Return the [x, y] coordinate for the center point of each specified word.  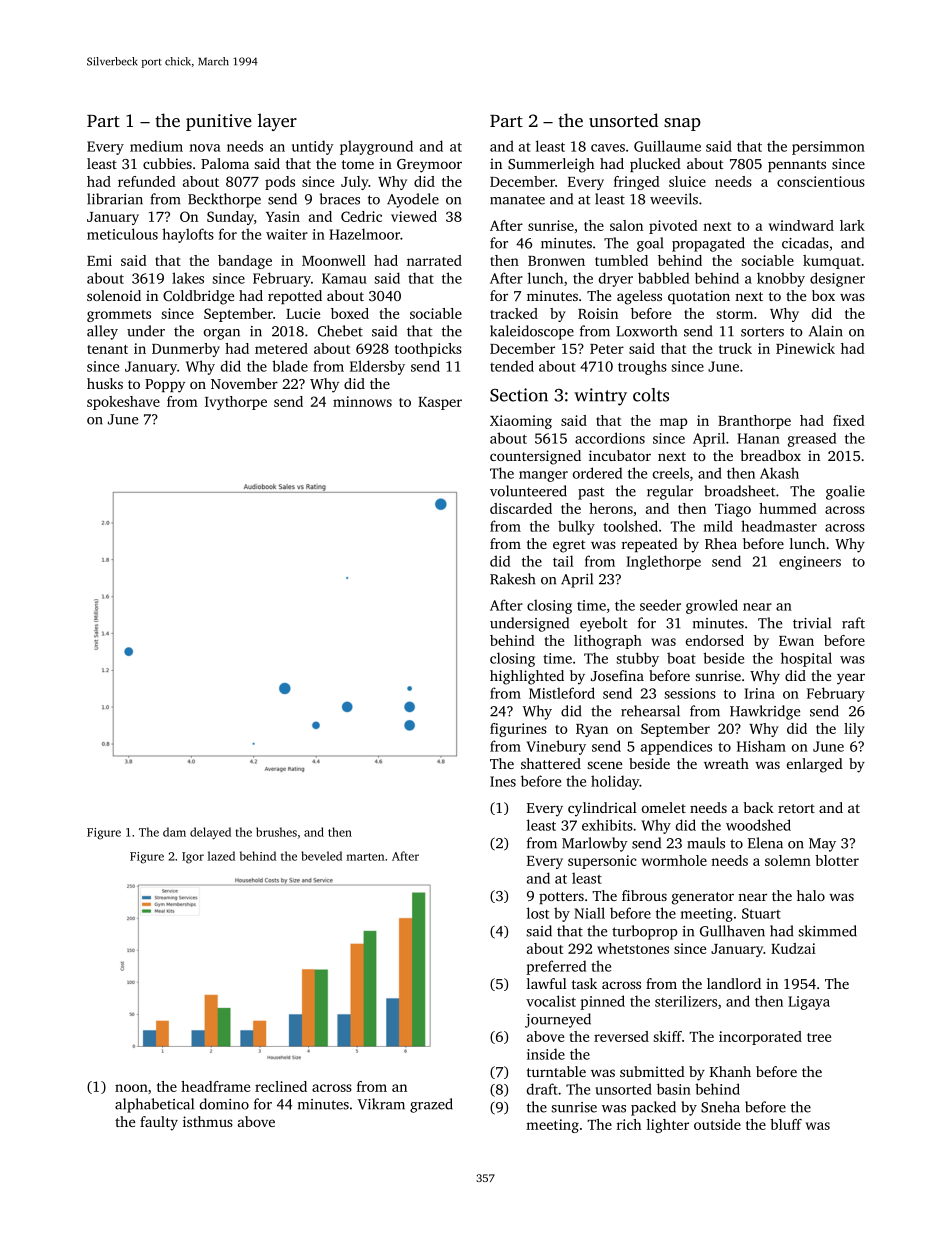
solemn [788, 860]
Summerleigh [551, 165]
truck [735, 348]
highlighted [527, 677]
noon [131, 1088]
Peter [607, 349]
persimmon [828, 148]
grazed [431, 1105]
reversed [621, 1036]
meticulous [122, 234]
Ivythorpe [236, 403]
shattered [551, 763]
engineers [810, 563]
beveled [321, 856]
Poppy [165, 386]
